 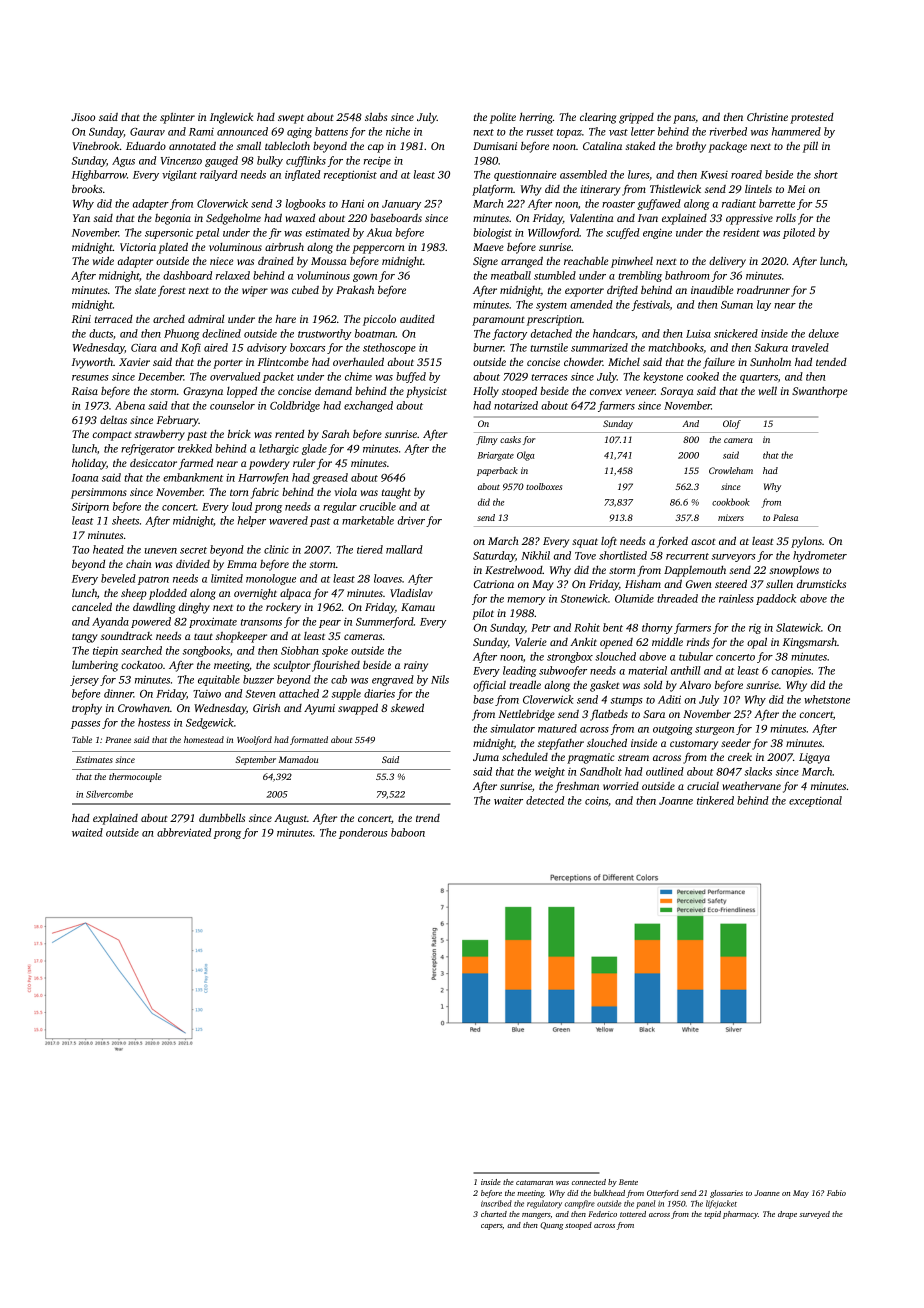 I want to click on rockery, so click(x=283, y=608).
